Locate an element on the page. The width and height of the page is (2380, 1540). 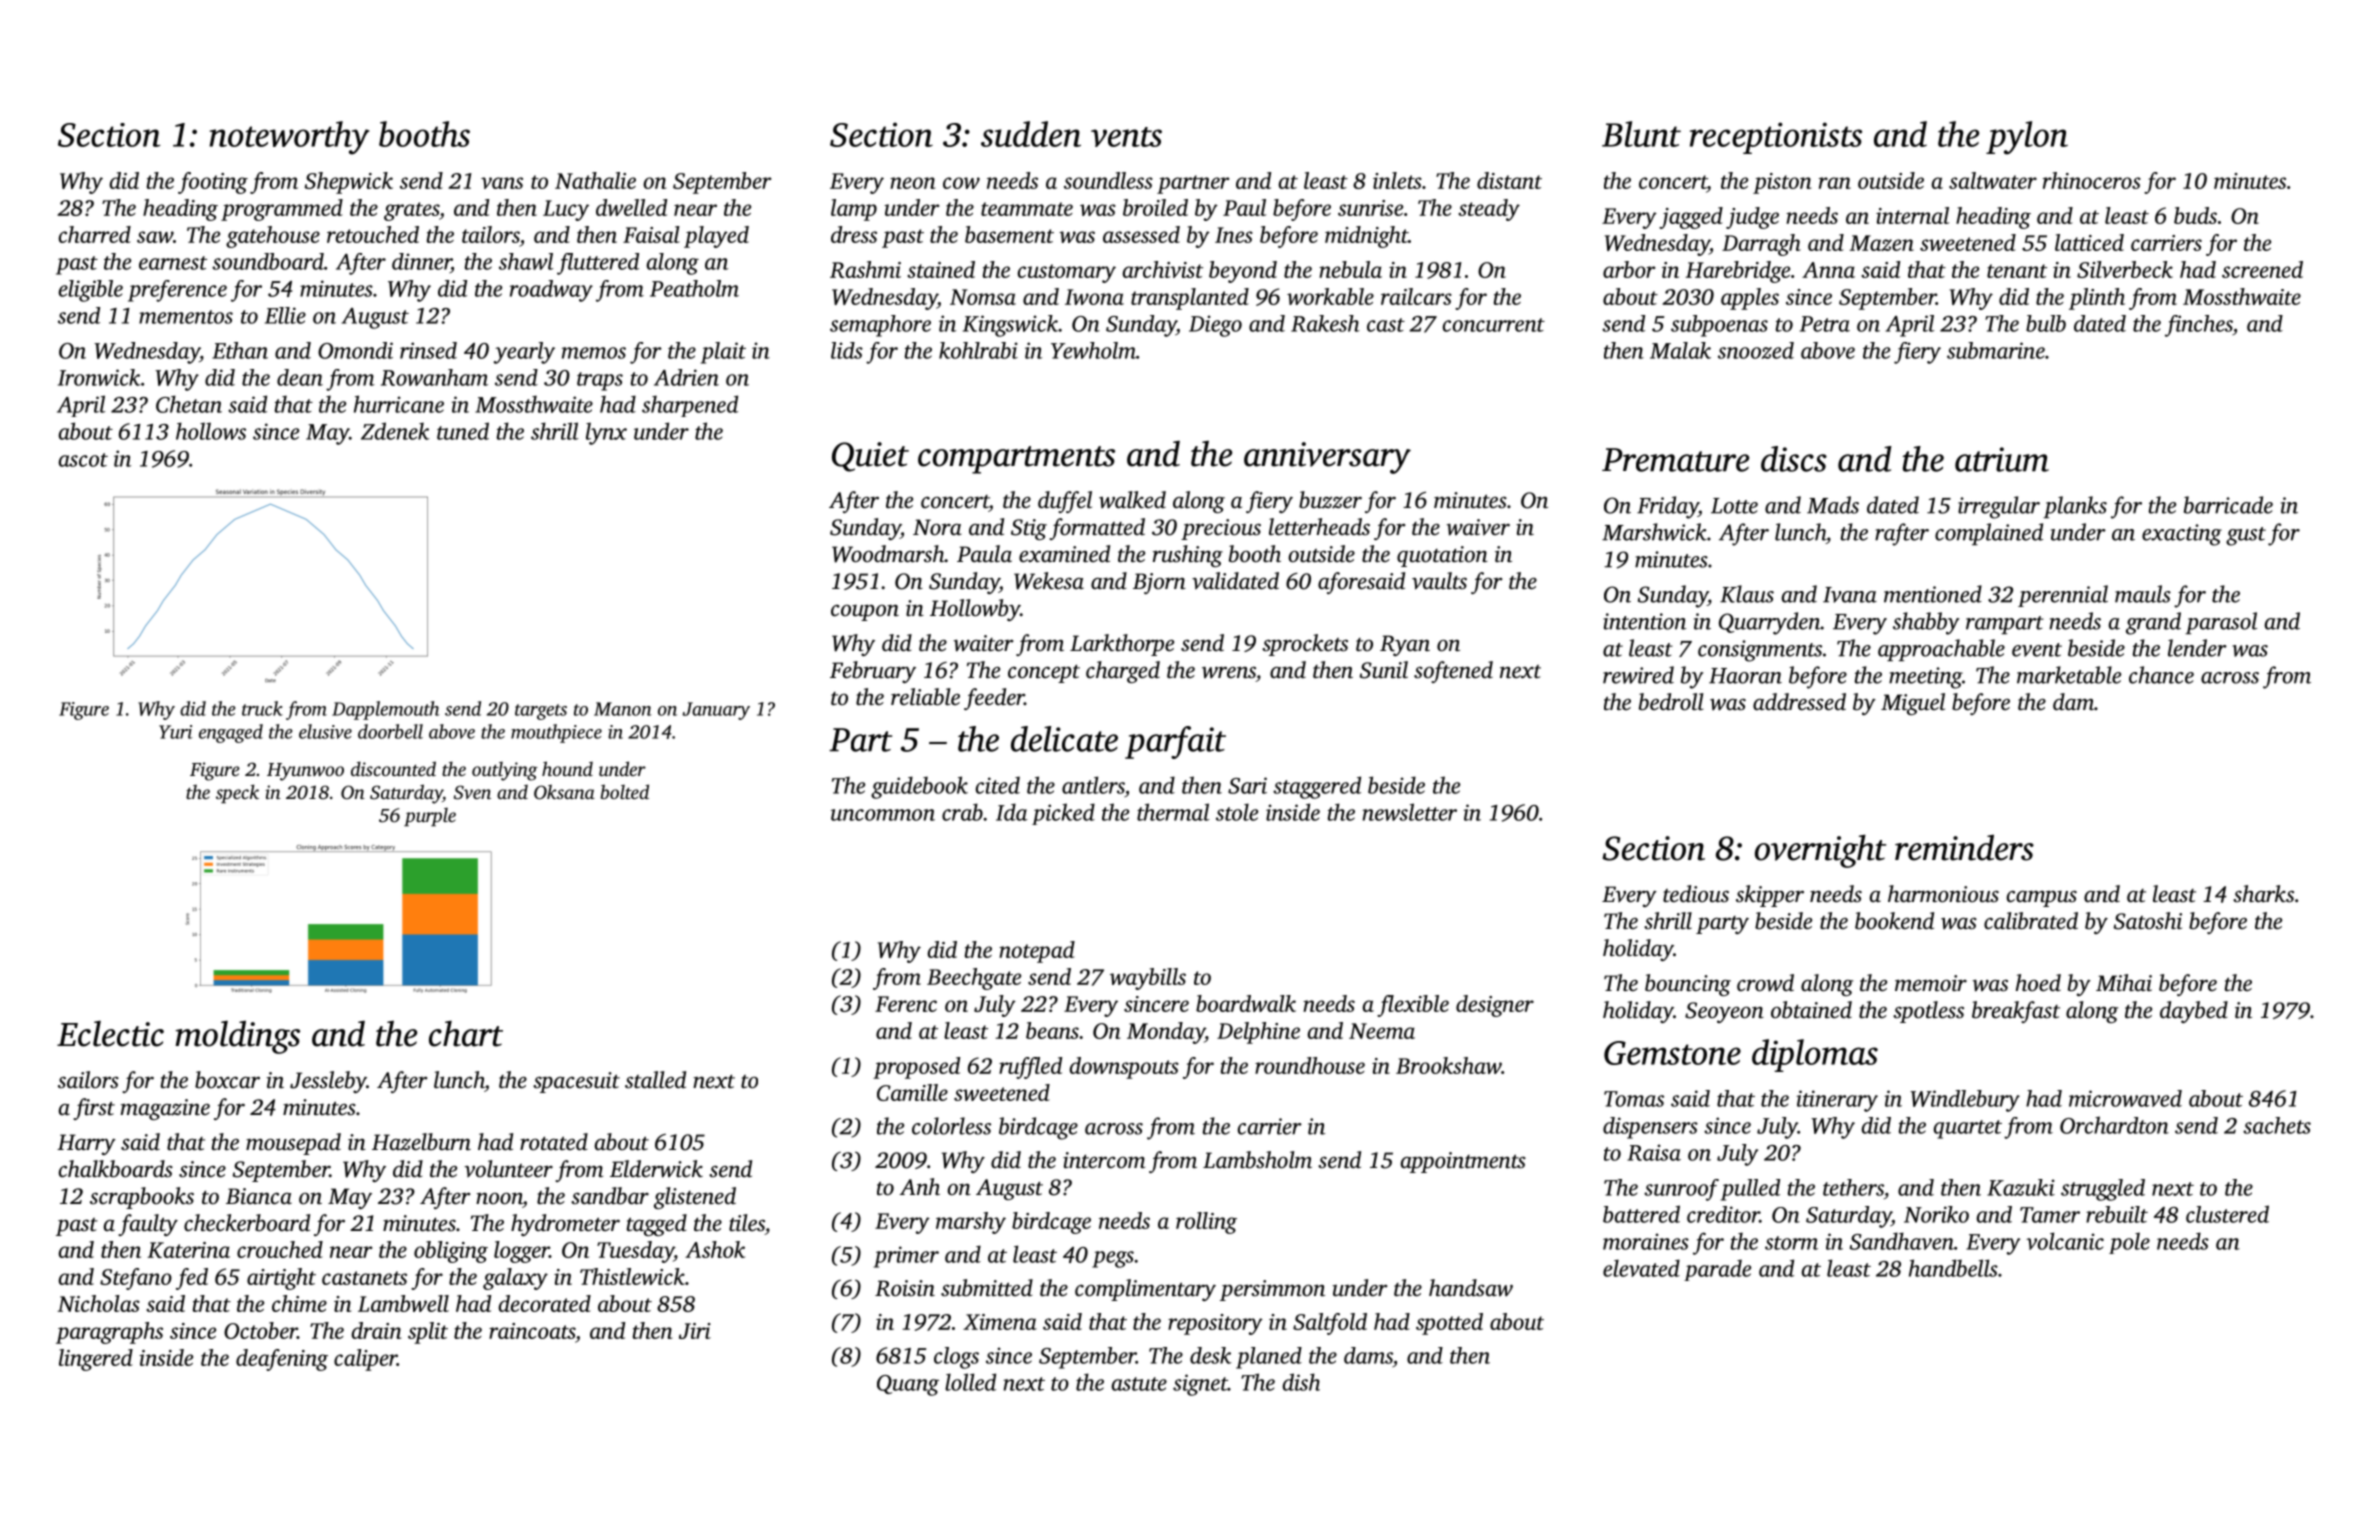
harmonious is located at coordinates (1943, 894).
